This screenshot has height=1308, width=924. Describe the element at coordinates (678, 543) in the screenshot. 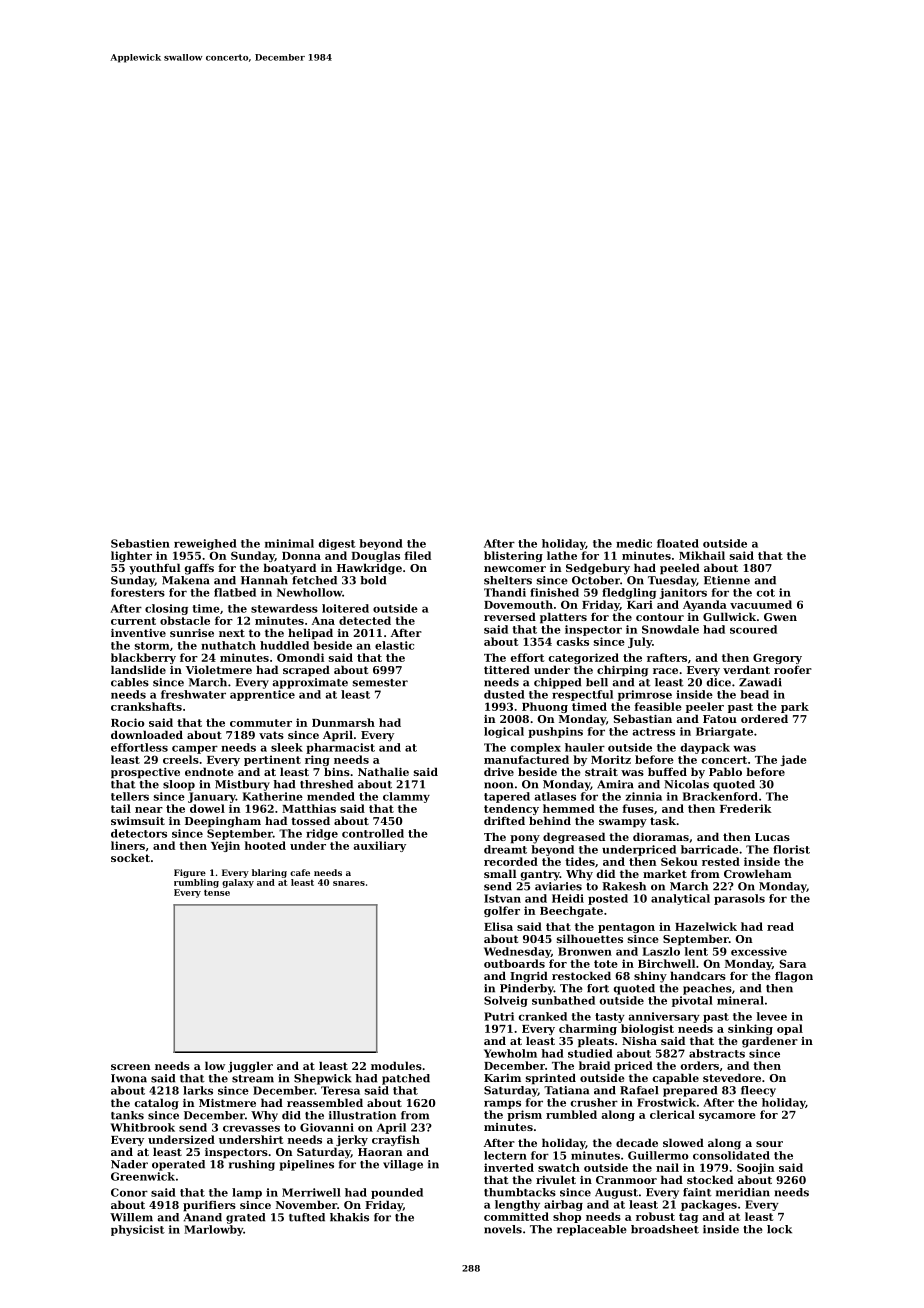

I see `floated` at that location.
